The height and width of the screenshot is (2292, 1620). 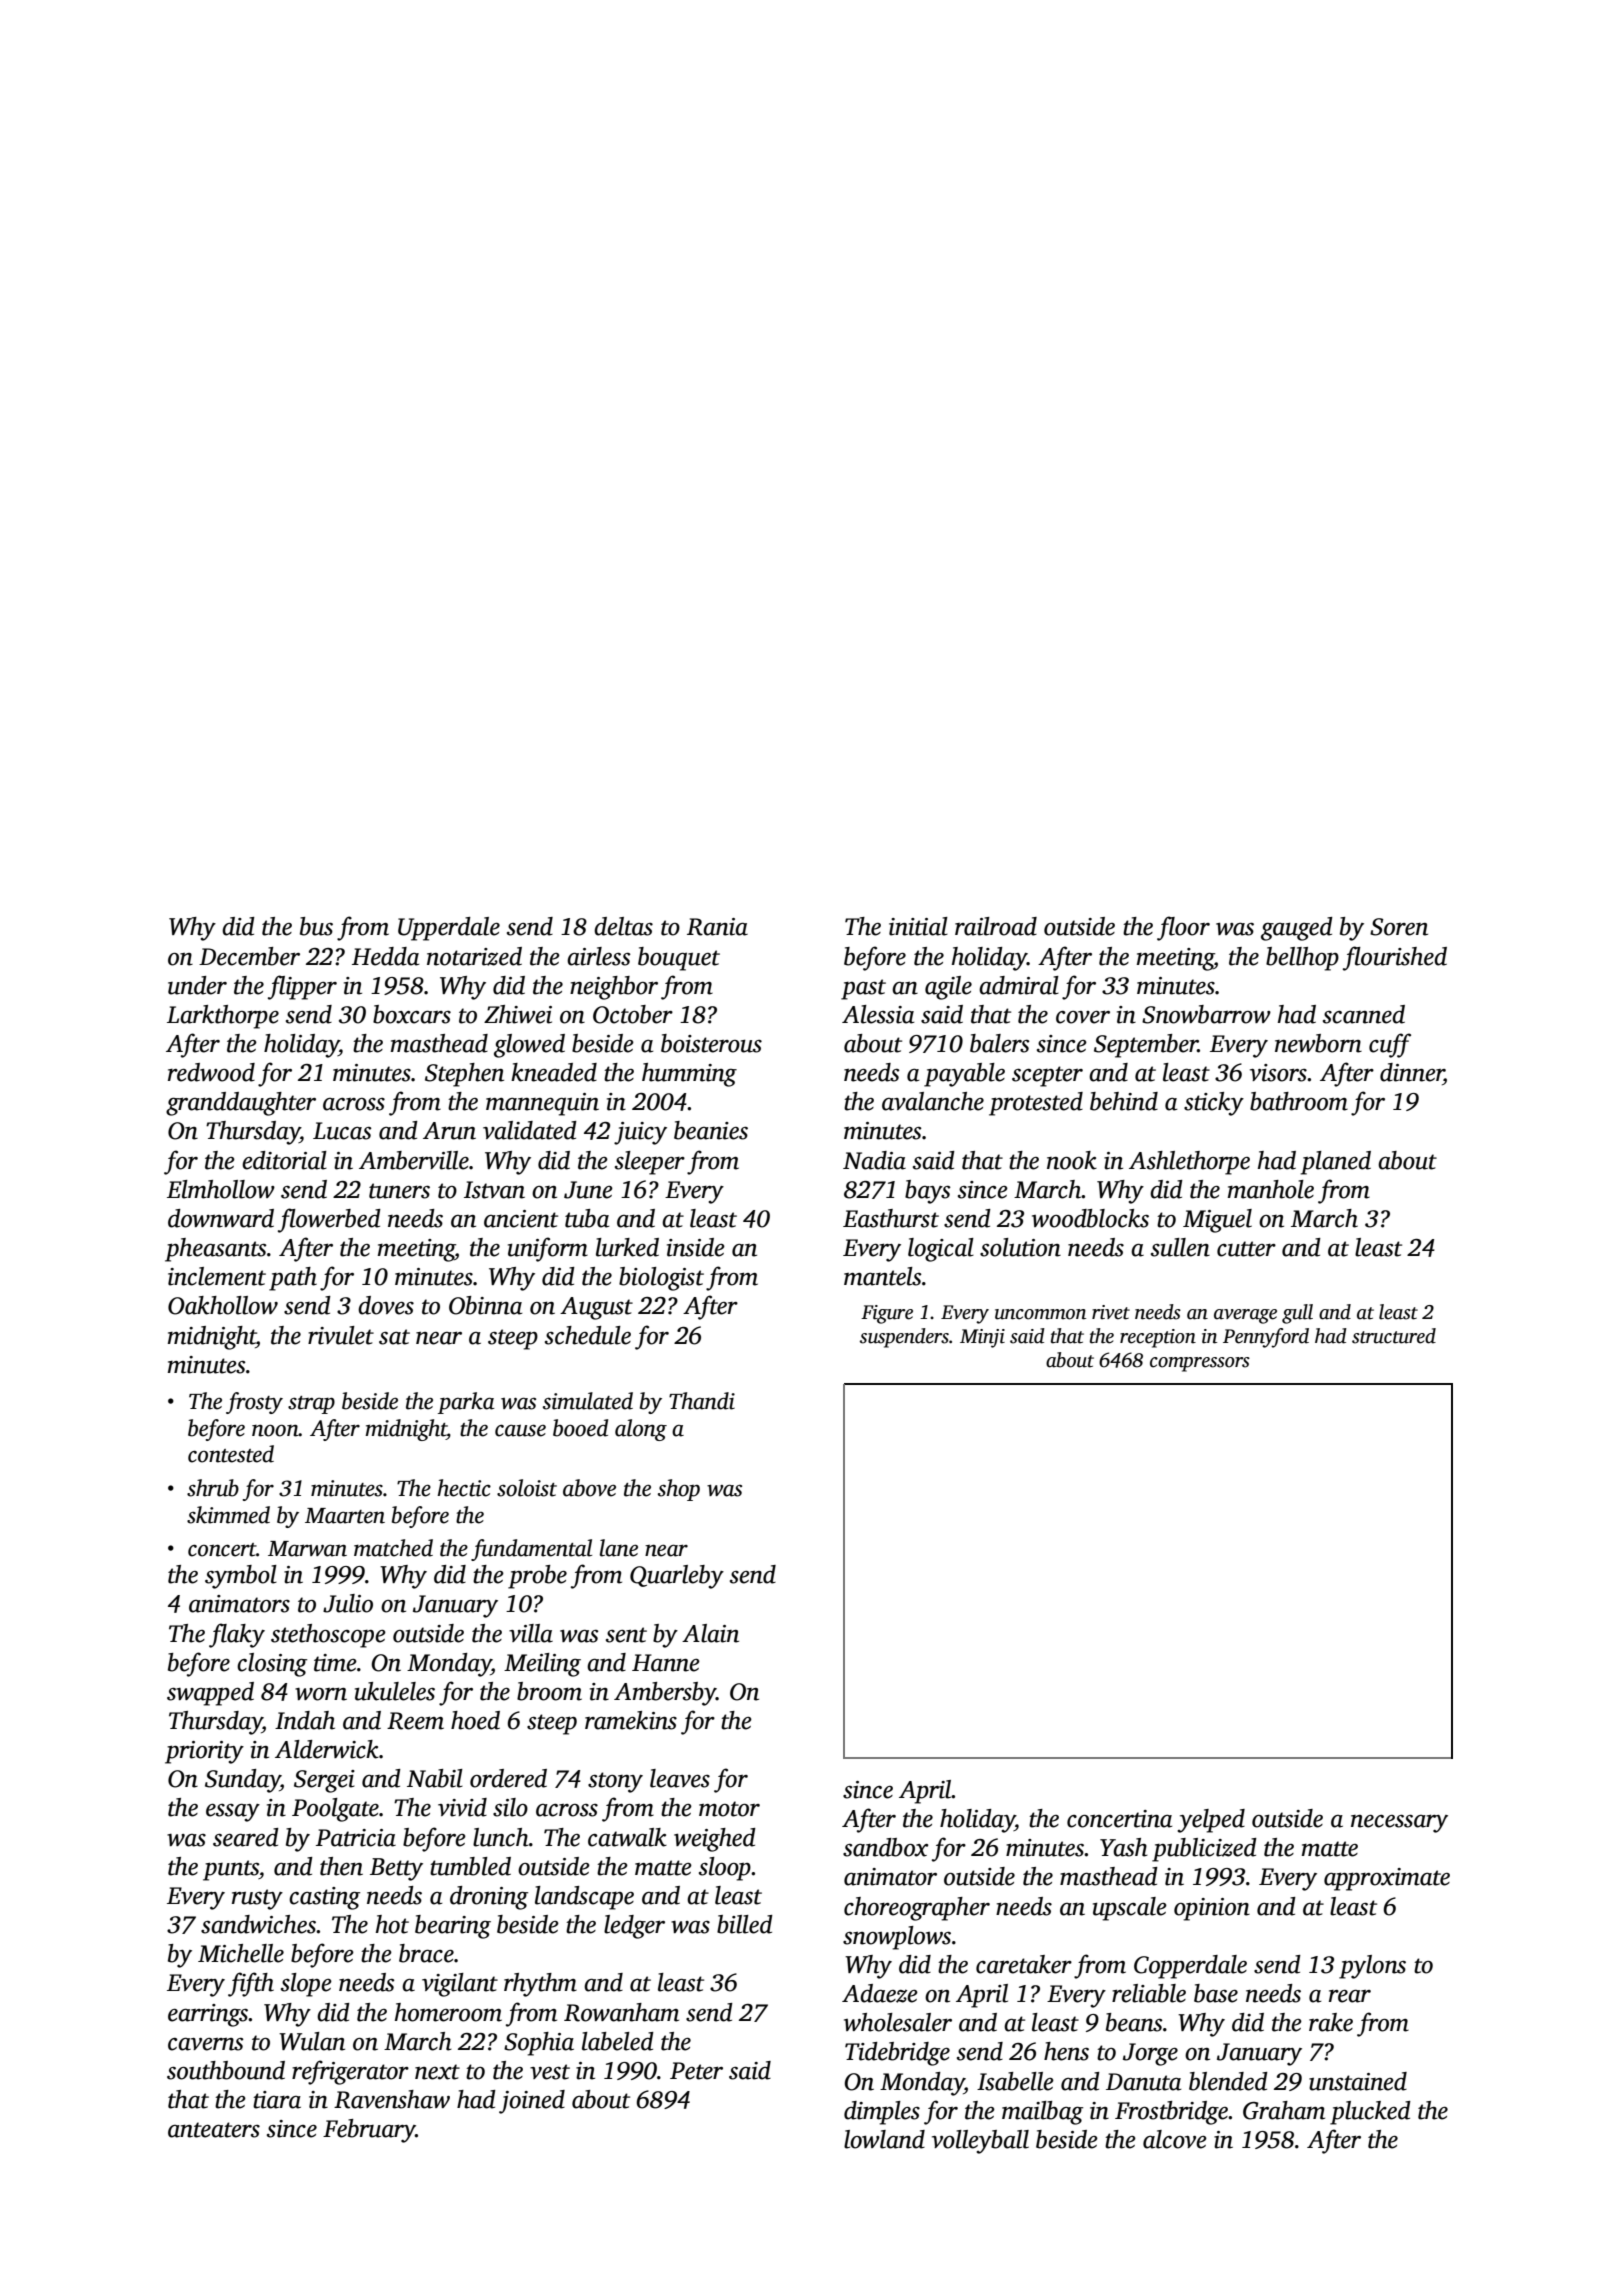 What do you see at coordinates (249, 956) in the screenshot?
I see `December` at bounding box center [249, 956].
